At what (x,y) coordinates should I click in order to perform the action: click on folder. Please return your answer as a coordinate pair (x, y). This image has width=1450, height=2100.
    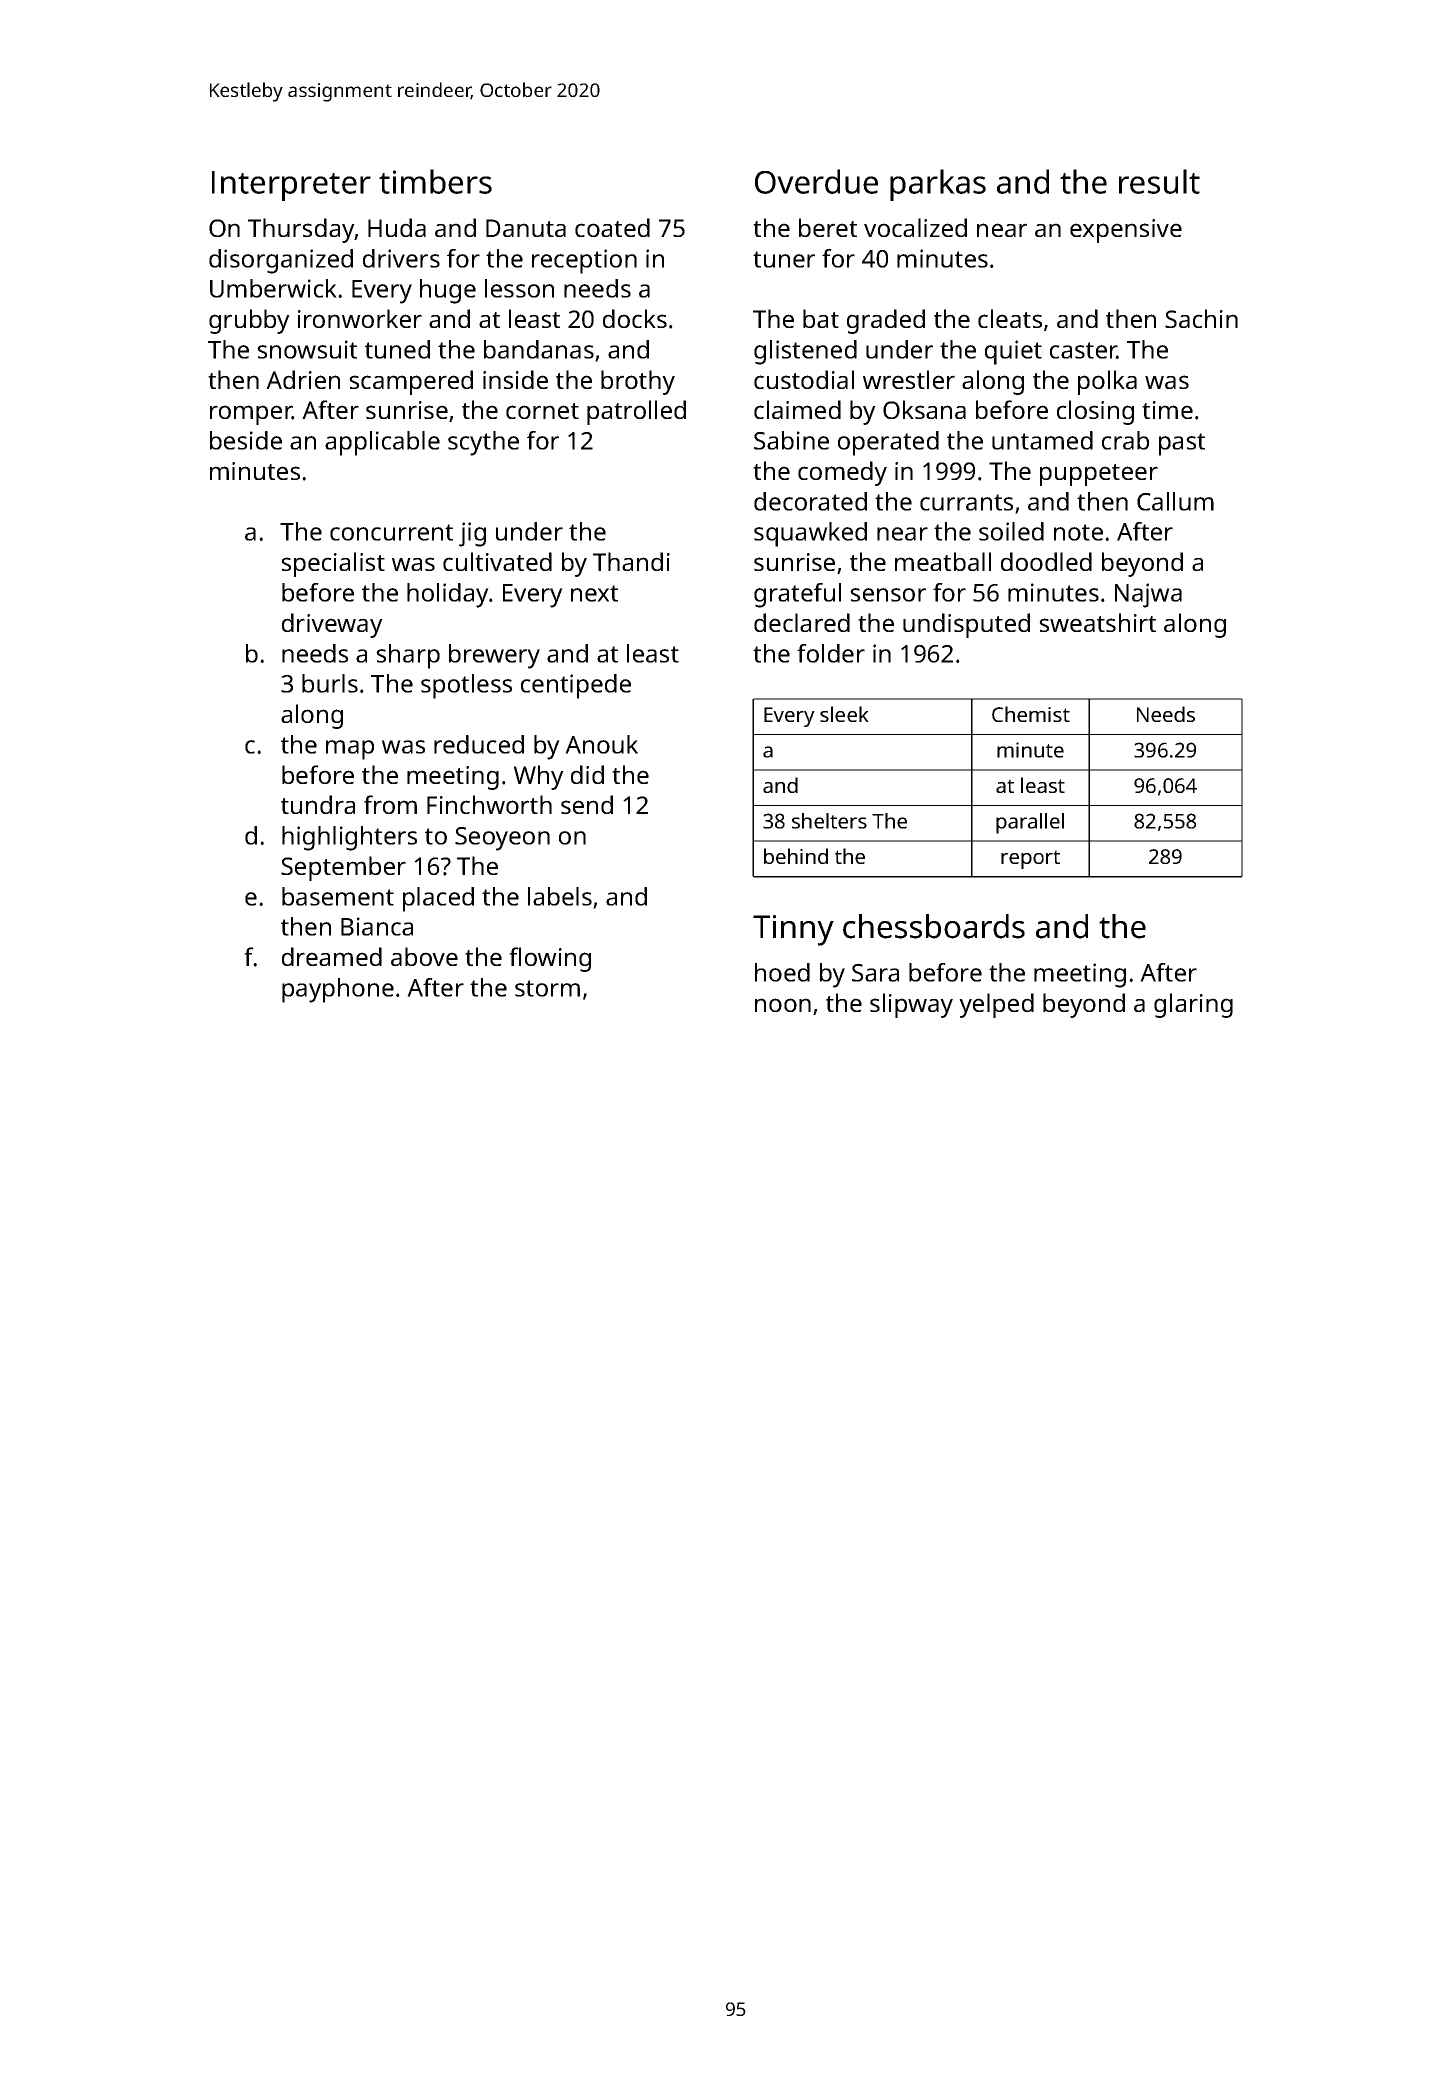
    Looking at the image, I should click on (831, 653).
